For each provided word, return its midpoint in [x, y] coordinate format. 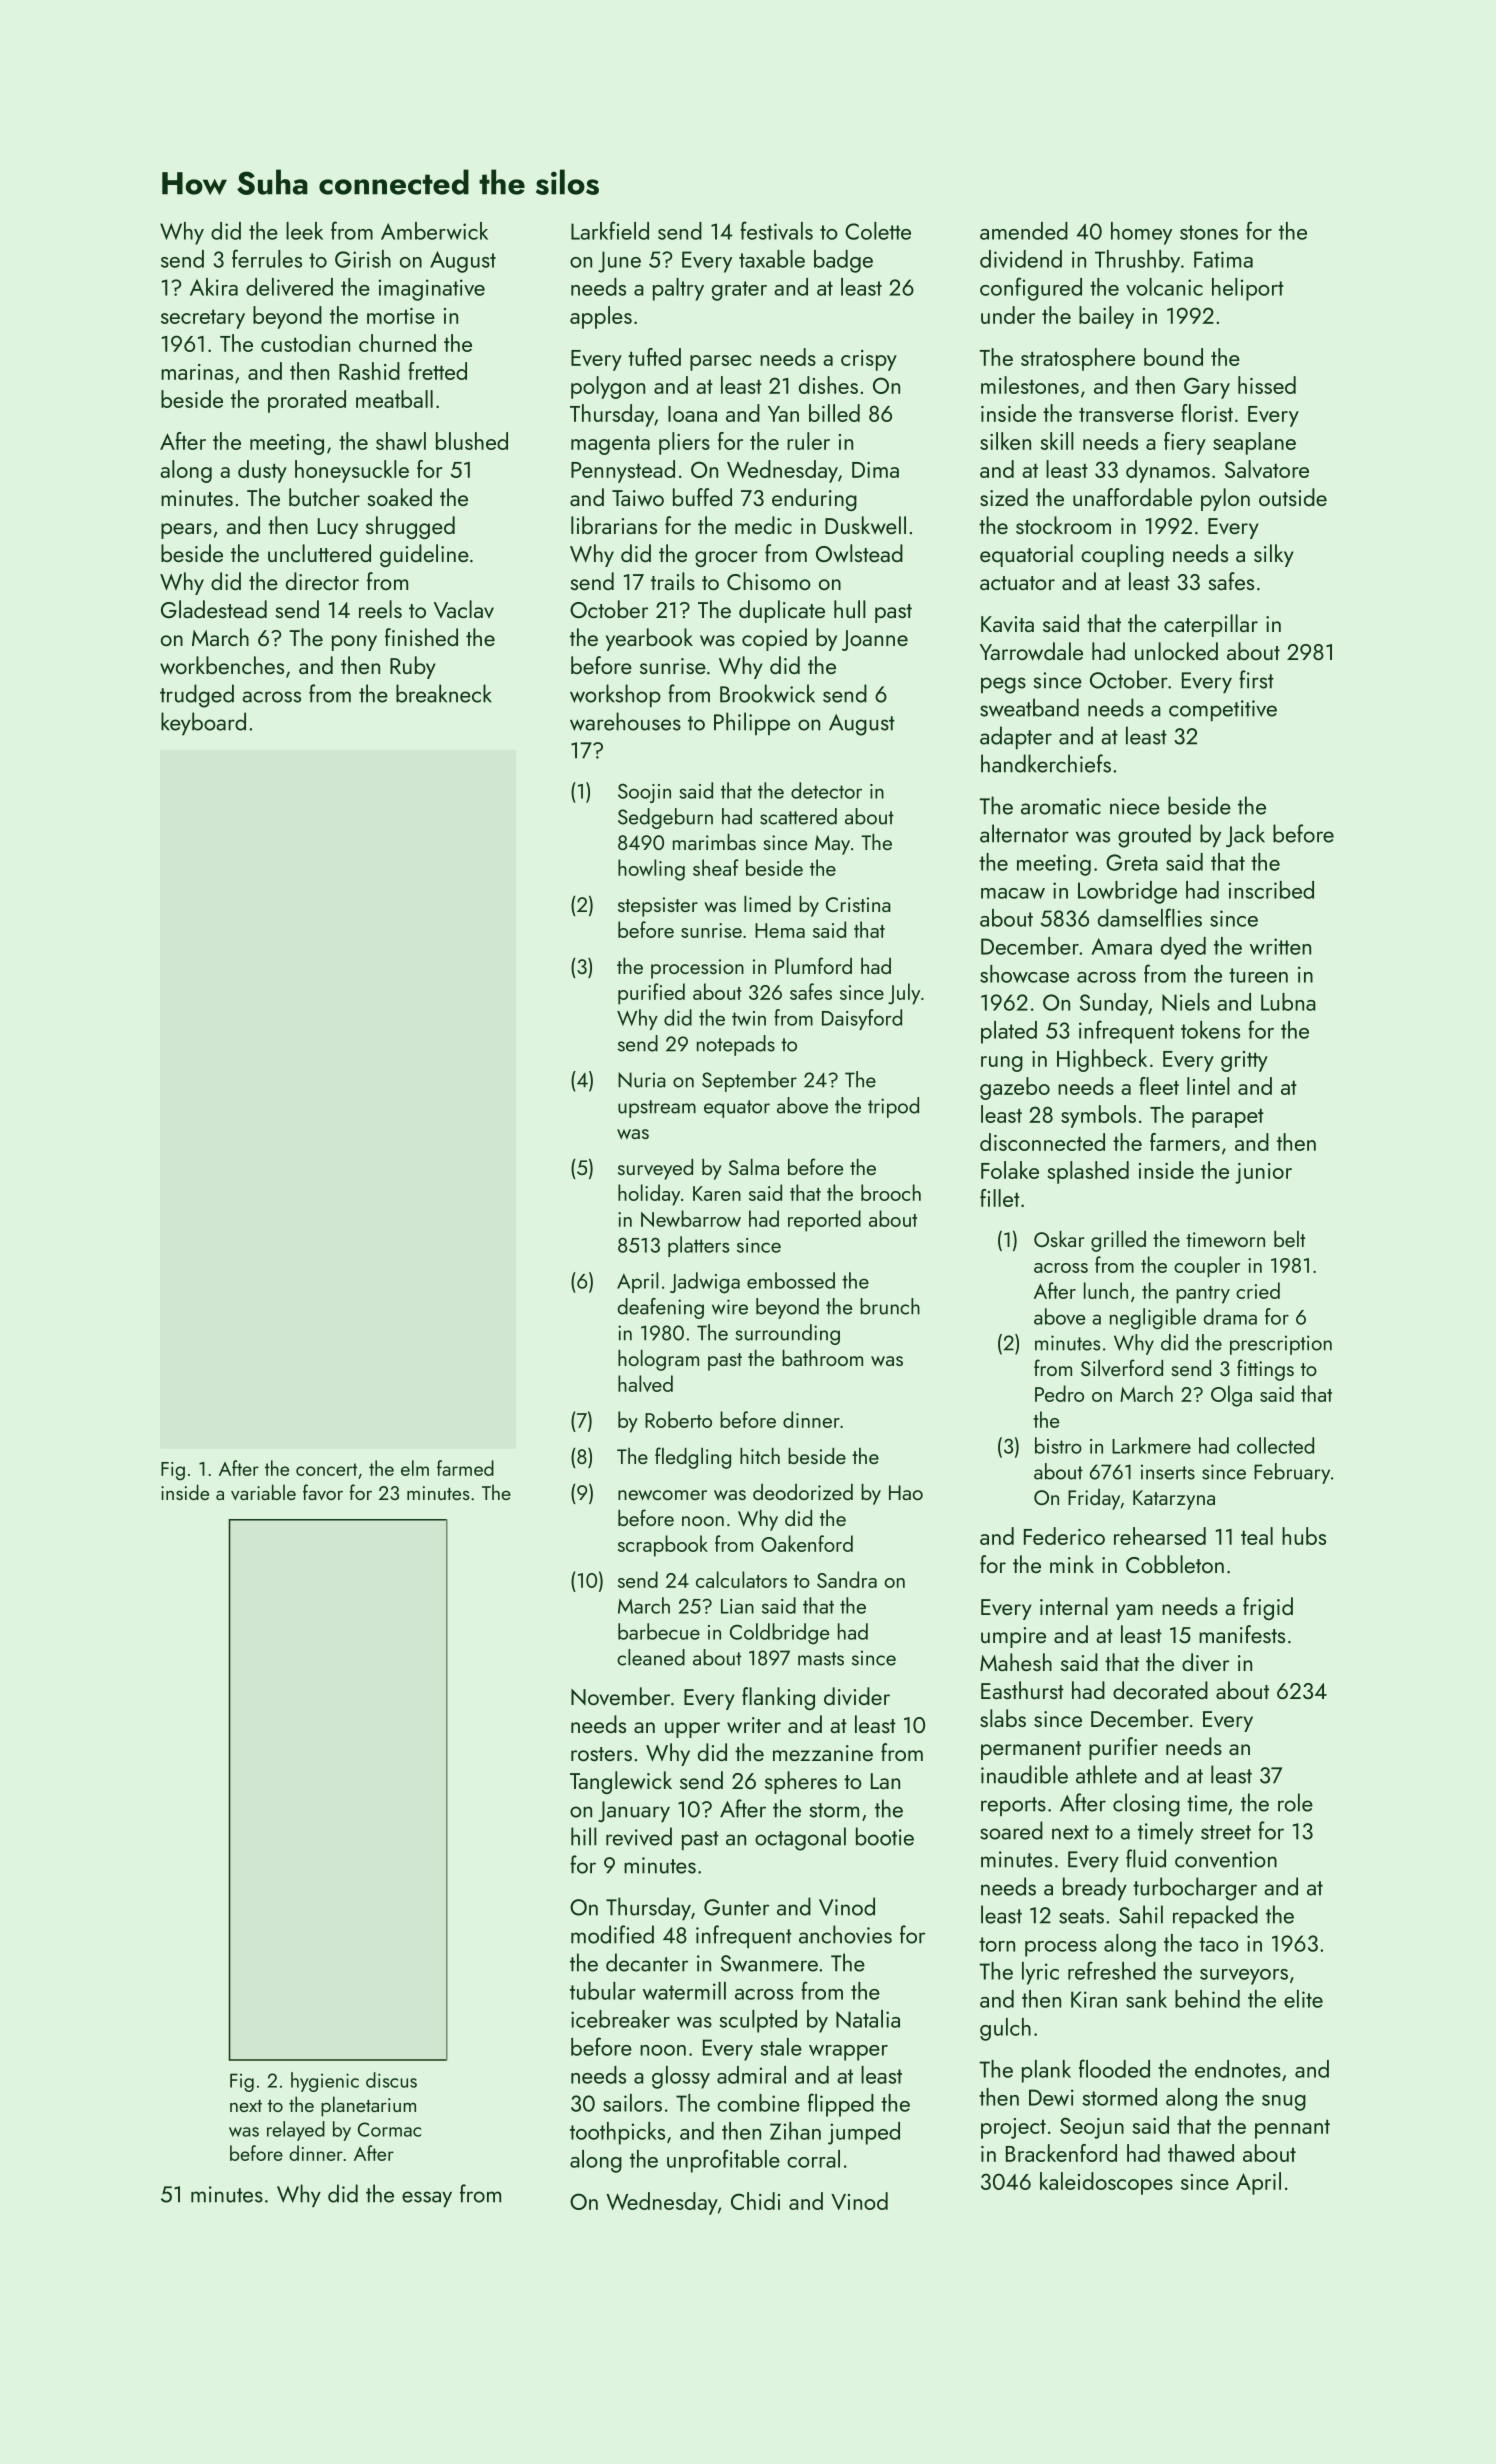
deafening [660, 1308]
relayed [296, 2131]
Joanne [875, 640]
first [1256, 679]
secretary [203, 319]
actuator [1017, 583]
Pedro [1059, 1393]
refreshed [1112, 1970]
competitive [1223, 710]
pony [354, 643]
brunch [890, 1306]
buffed [702, 497]
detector [826, 790]
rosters [601, 1754]
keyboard [203, 723]
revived [639, 1836]
